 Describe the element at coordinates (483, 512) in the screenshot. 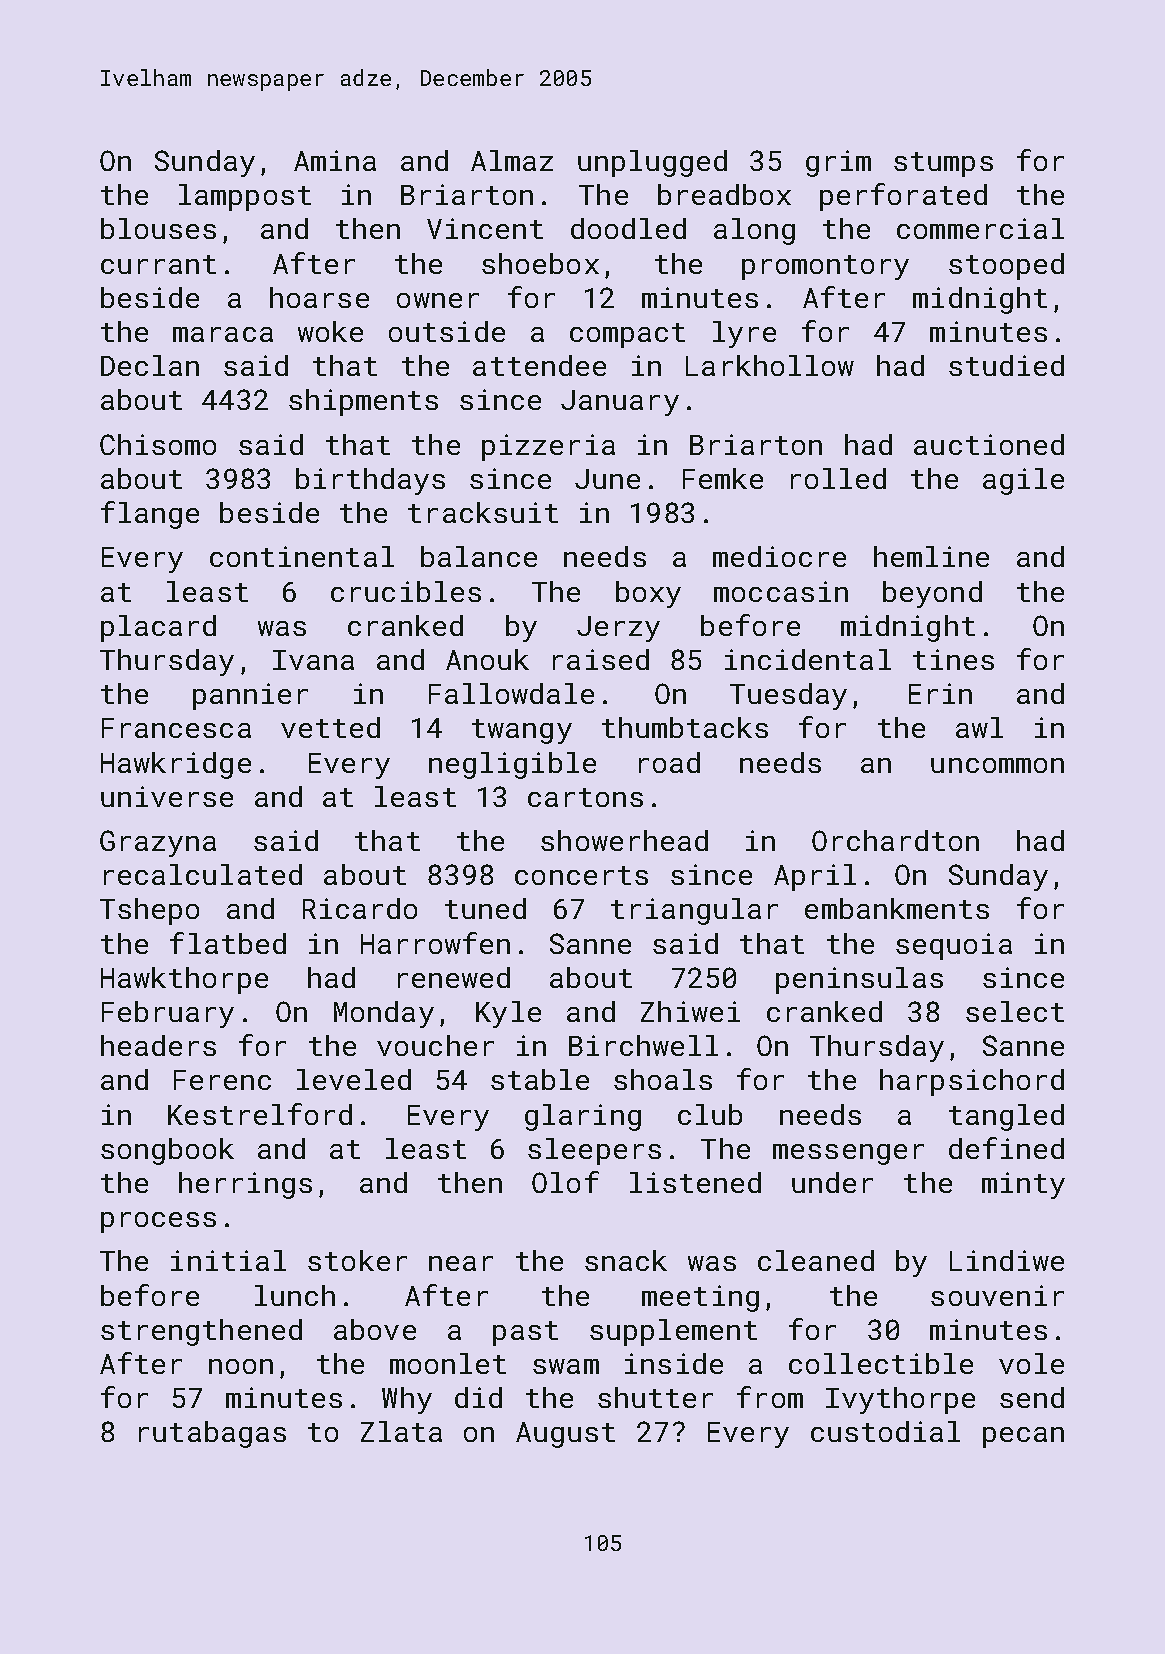

I see `tracksuit` at that location.
